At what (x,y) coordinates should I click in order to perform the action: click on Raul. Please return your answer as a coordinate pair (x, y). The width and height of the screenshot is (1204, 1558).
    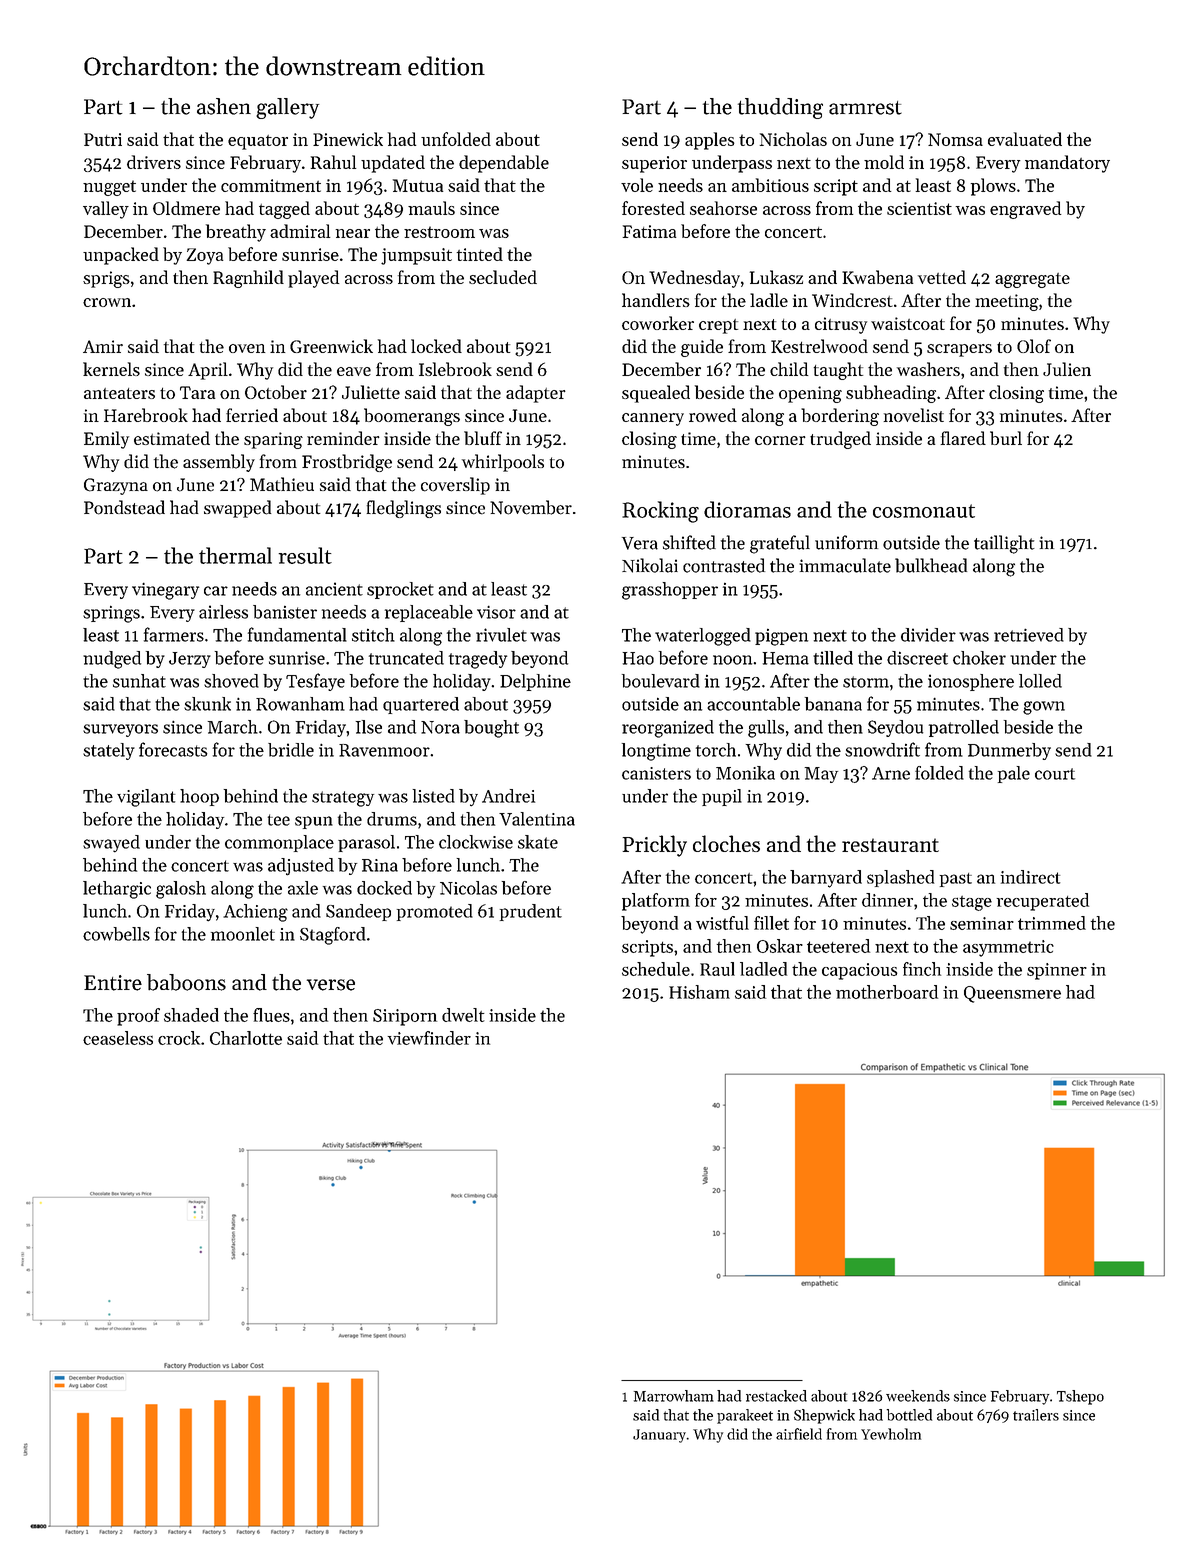
    Looking at the image, I should click on (717, 969).
